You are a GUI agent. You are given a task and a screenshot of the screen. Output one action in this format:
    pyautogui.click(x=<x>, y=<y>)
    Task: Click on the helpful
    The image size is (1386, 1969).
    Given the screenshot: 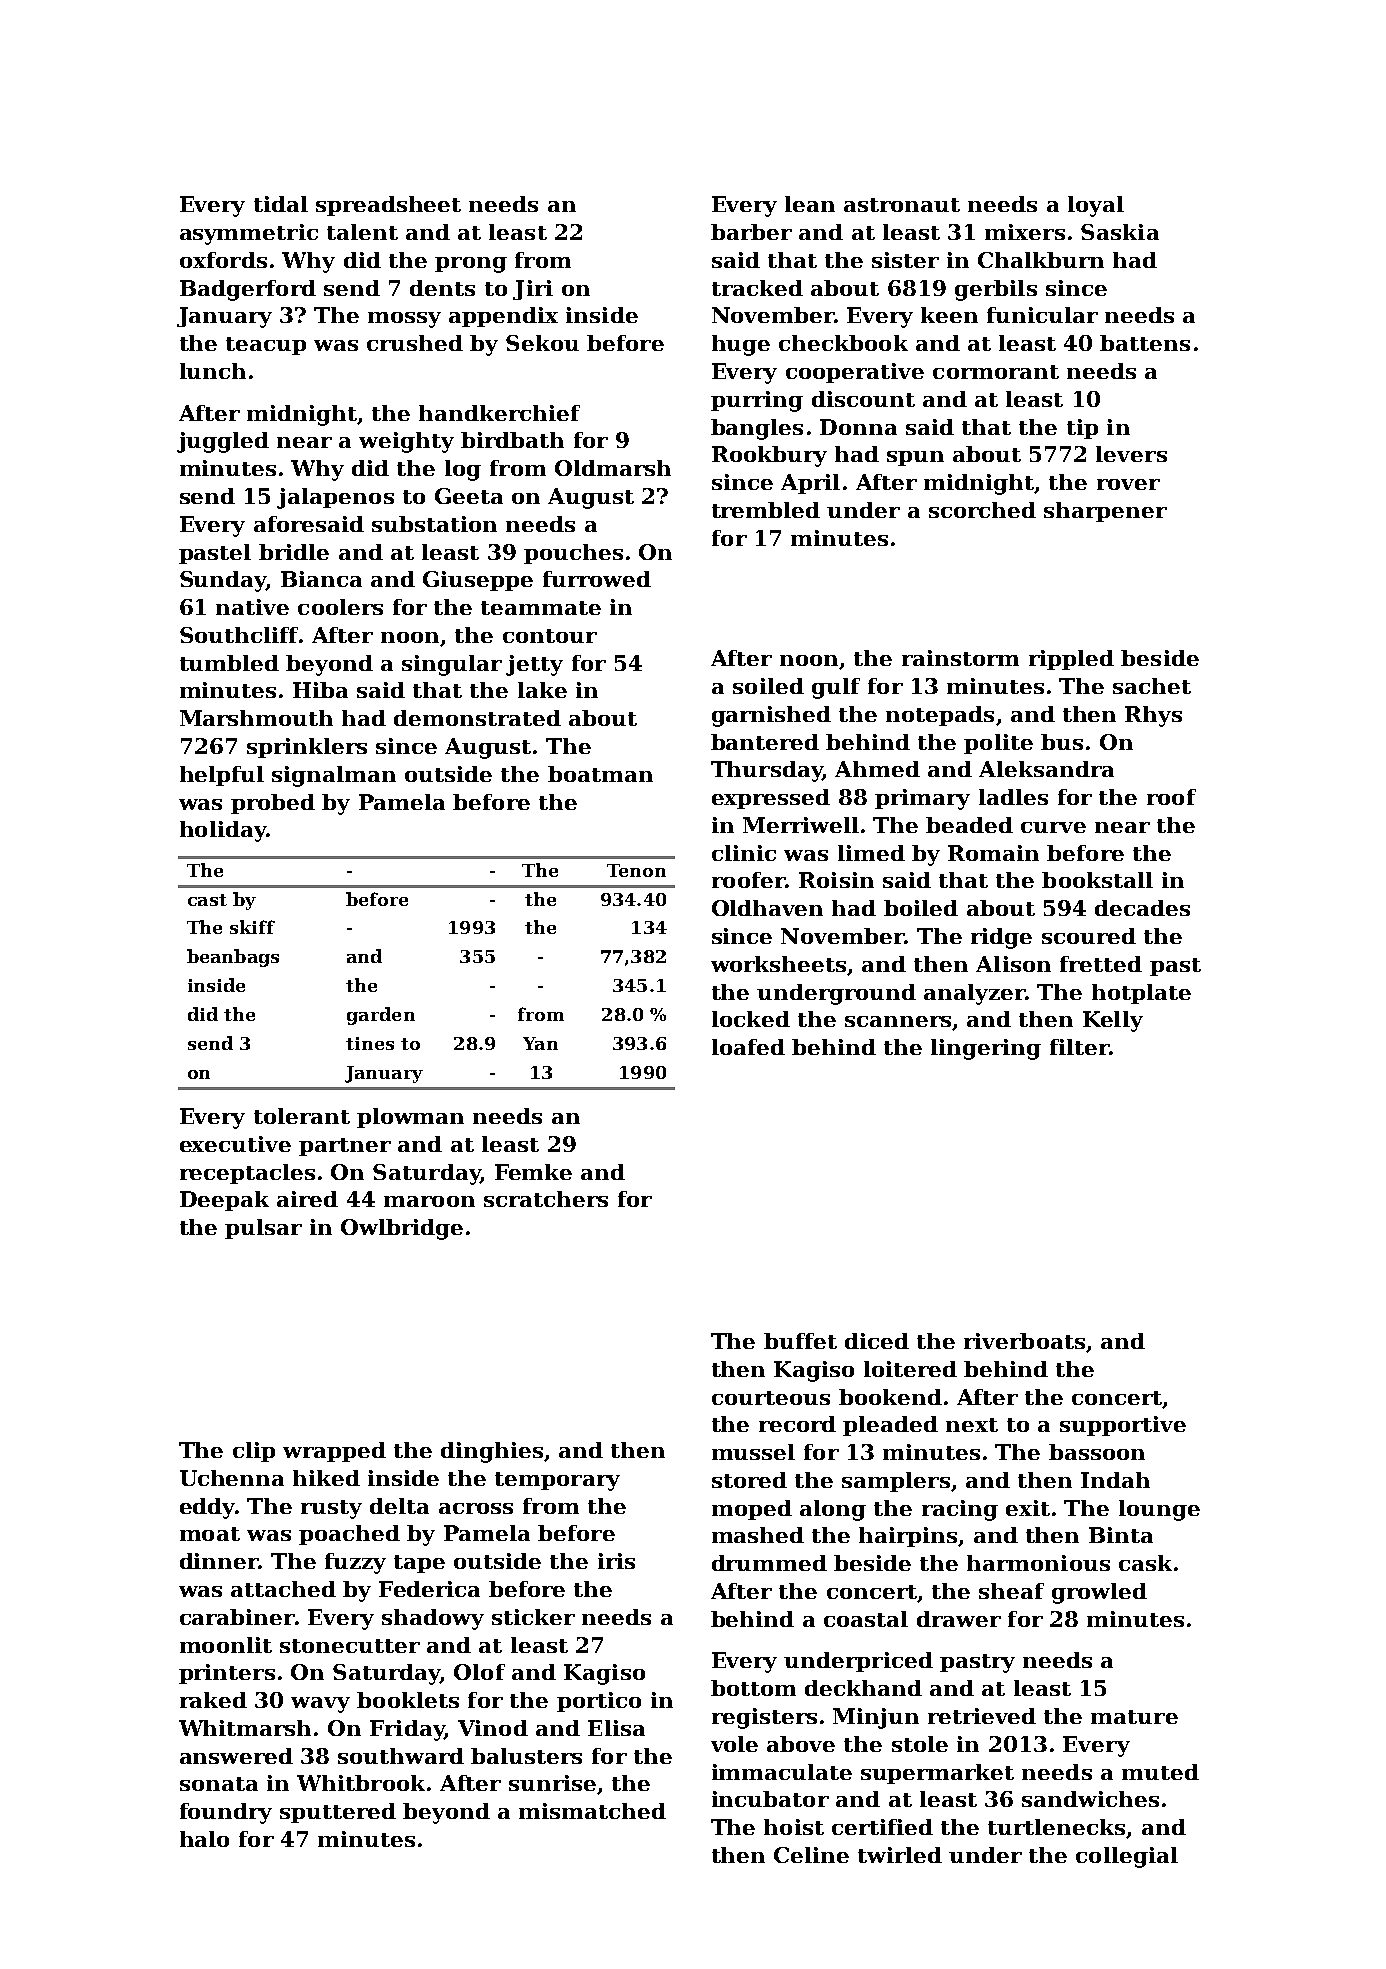 What is the action you would take?
    pyautogui.click(x=222, y=776)
